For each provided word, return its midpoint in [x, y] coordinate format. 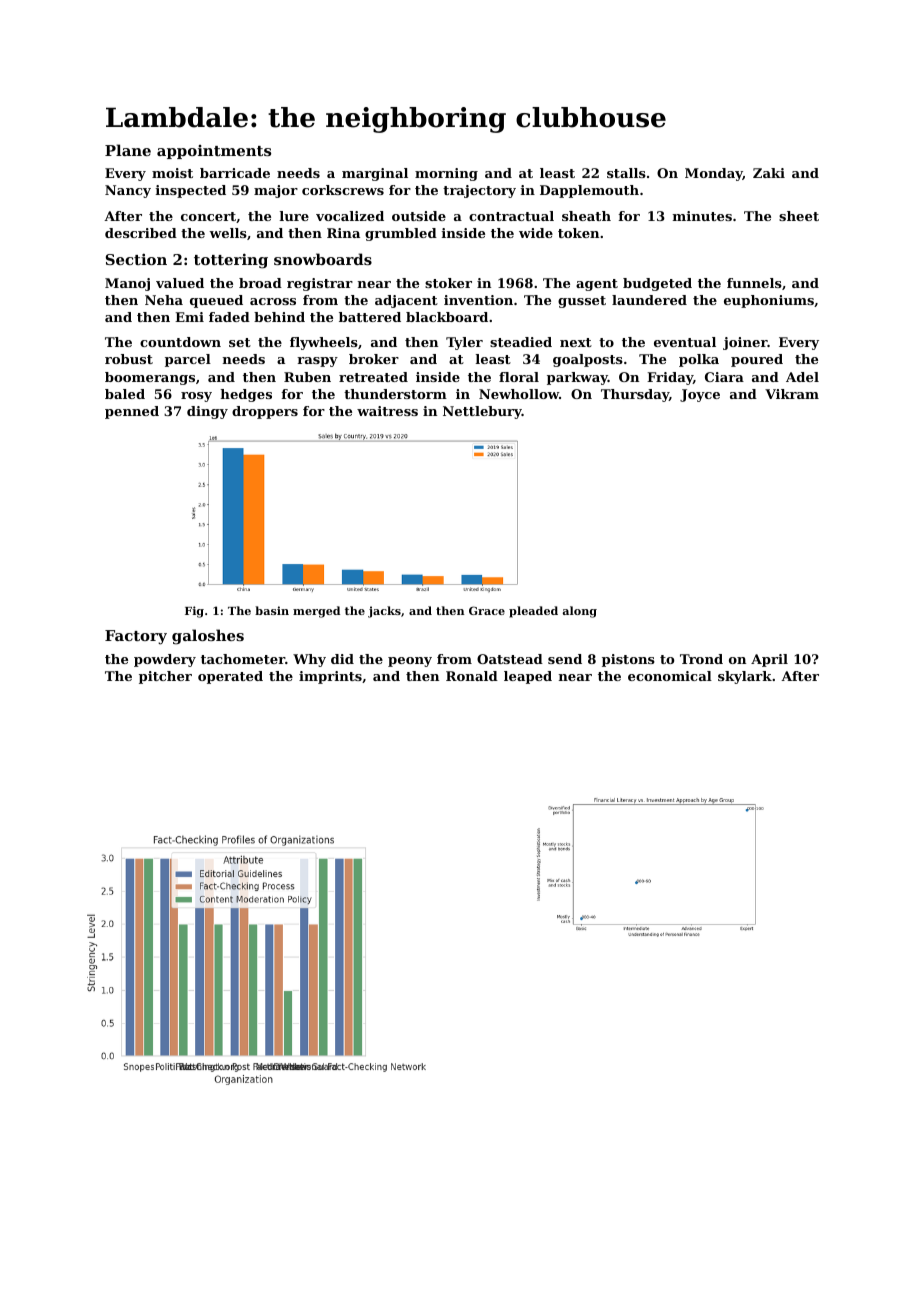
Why [309, 660]
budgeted [657, 284]
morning [446, 174]
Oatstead [510, 659]
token [578, 233]
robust [129, 359]
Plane [128, 150]
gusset [582, 302]
